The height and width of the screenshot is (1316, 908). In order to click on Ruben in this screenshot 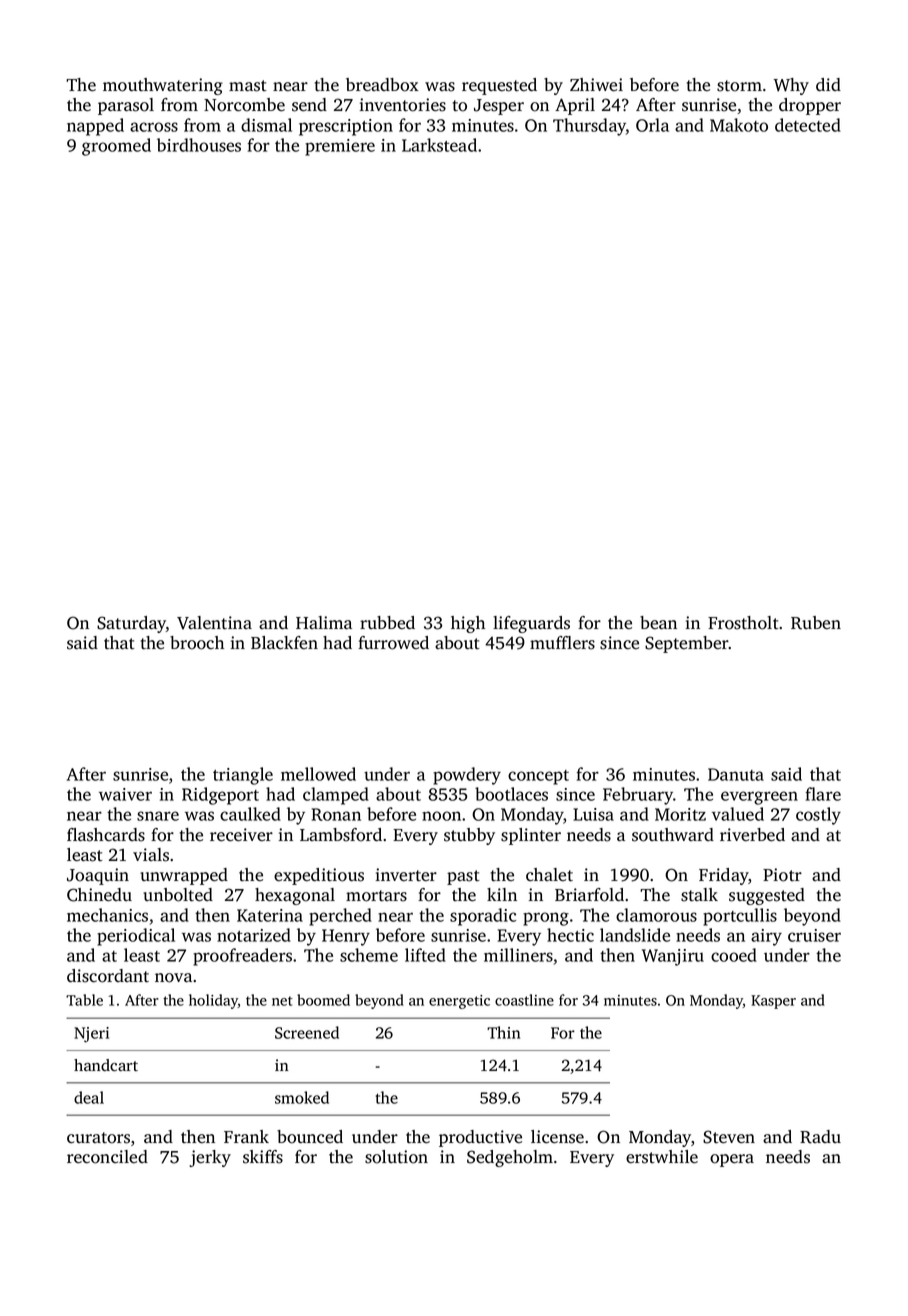, I will do `click(816, 623)`.
